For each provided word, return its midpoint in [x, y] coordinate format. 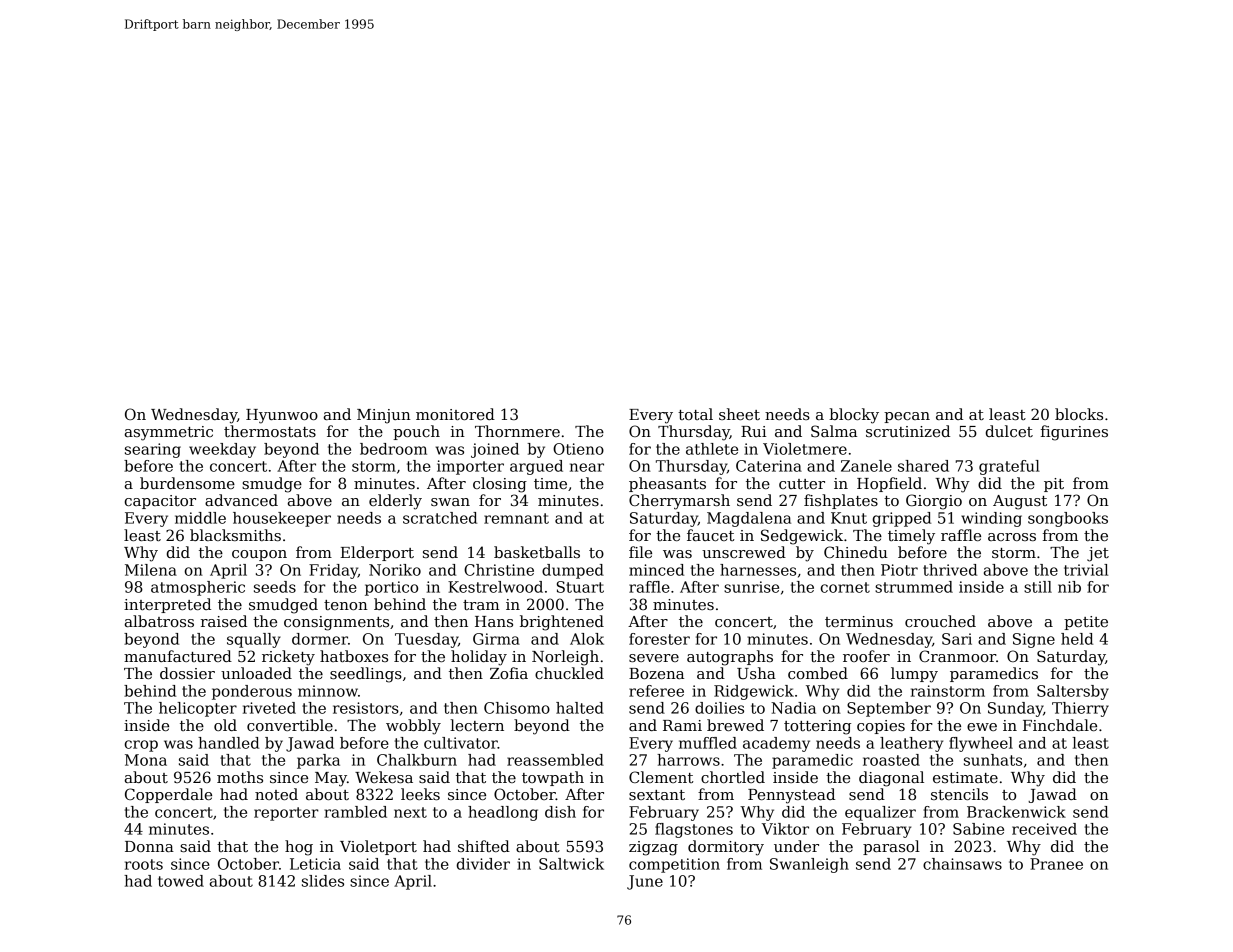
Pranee [1056, 864]
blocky [854, 416]
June [645, 882]
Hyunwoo [282, 416]
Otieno [578, 449]
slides [323, 881]
